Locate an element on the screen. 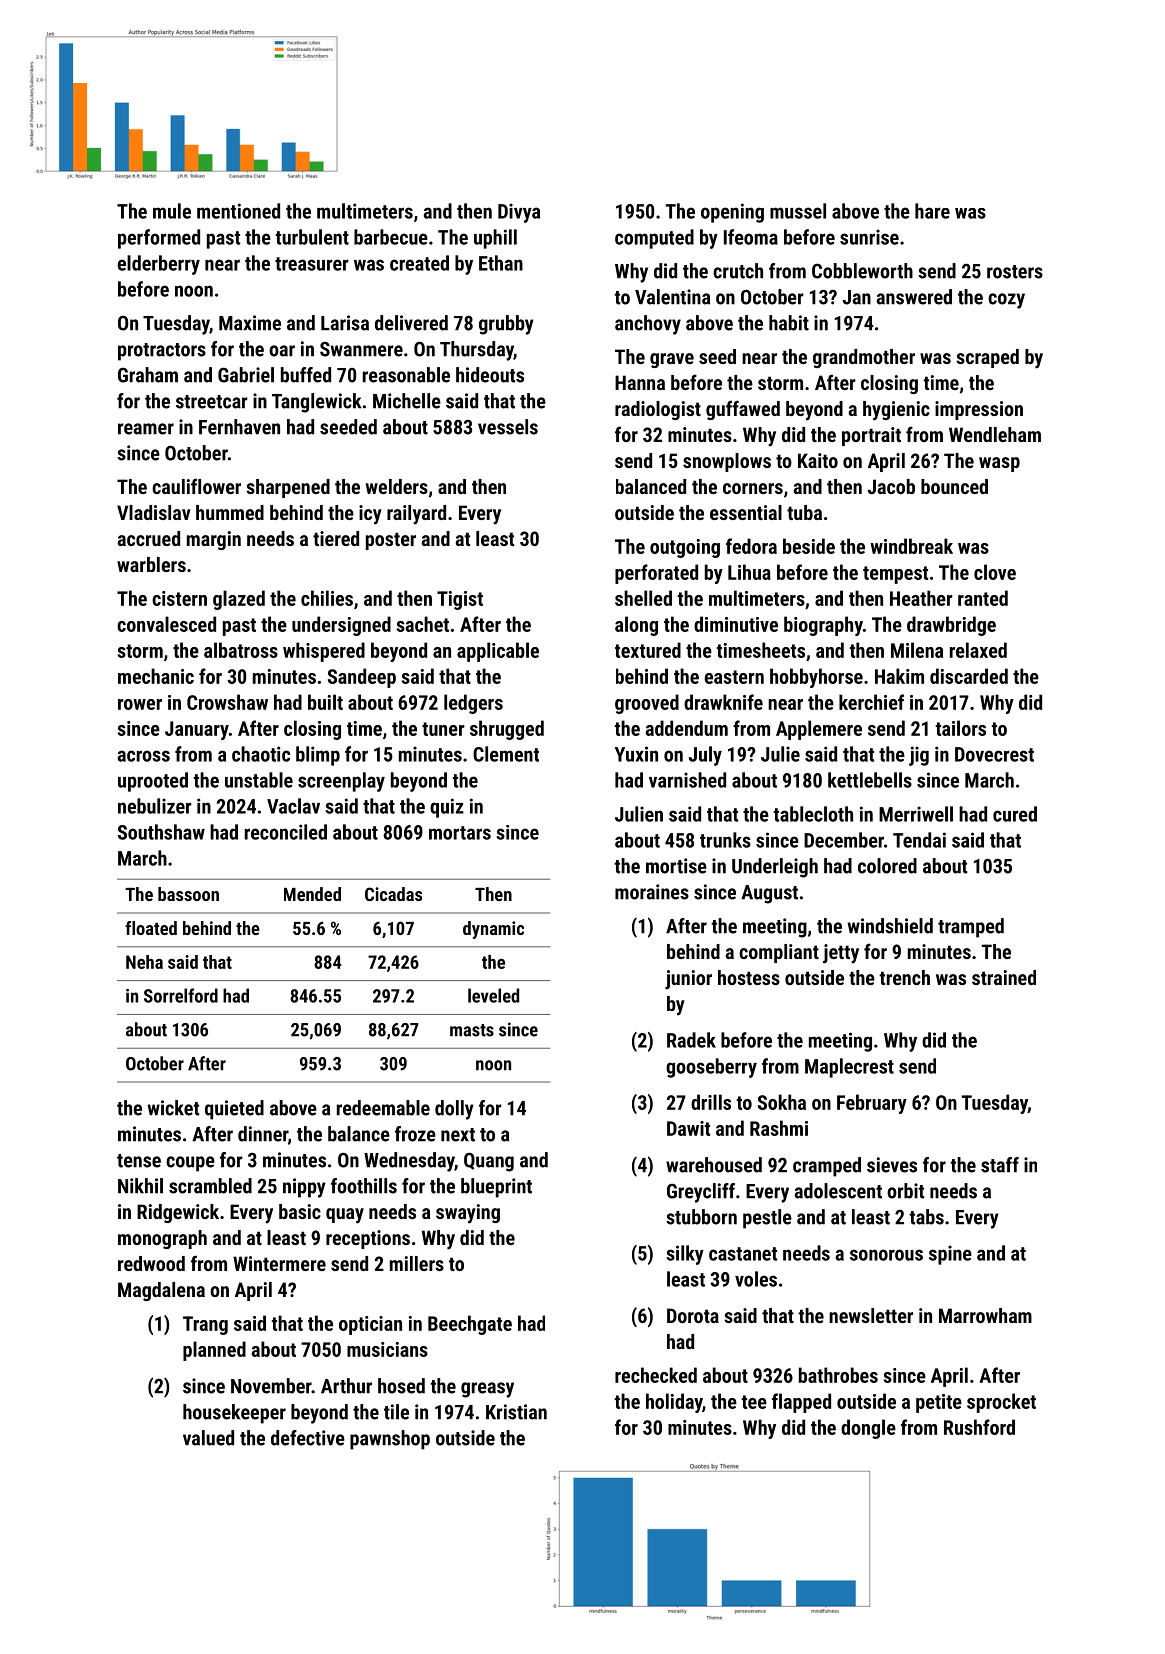  defective is located at coordinates (308, 1438).
